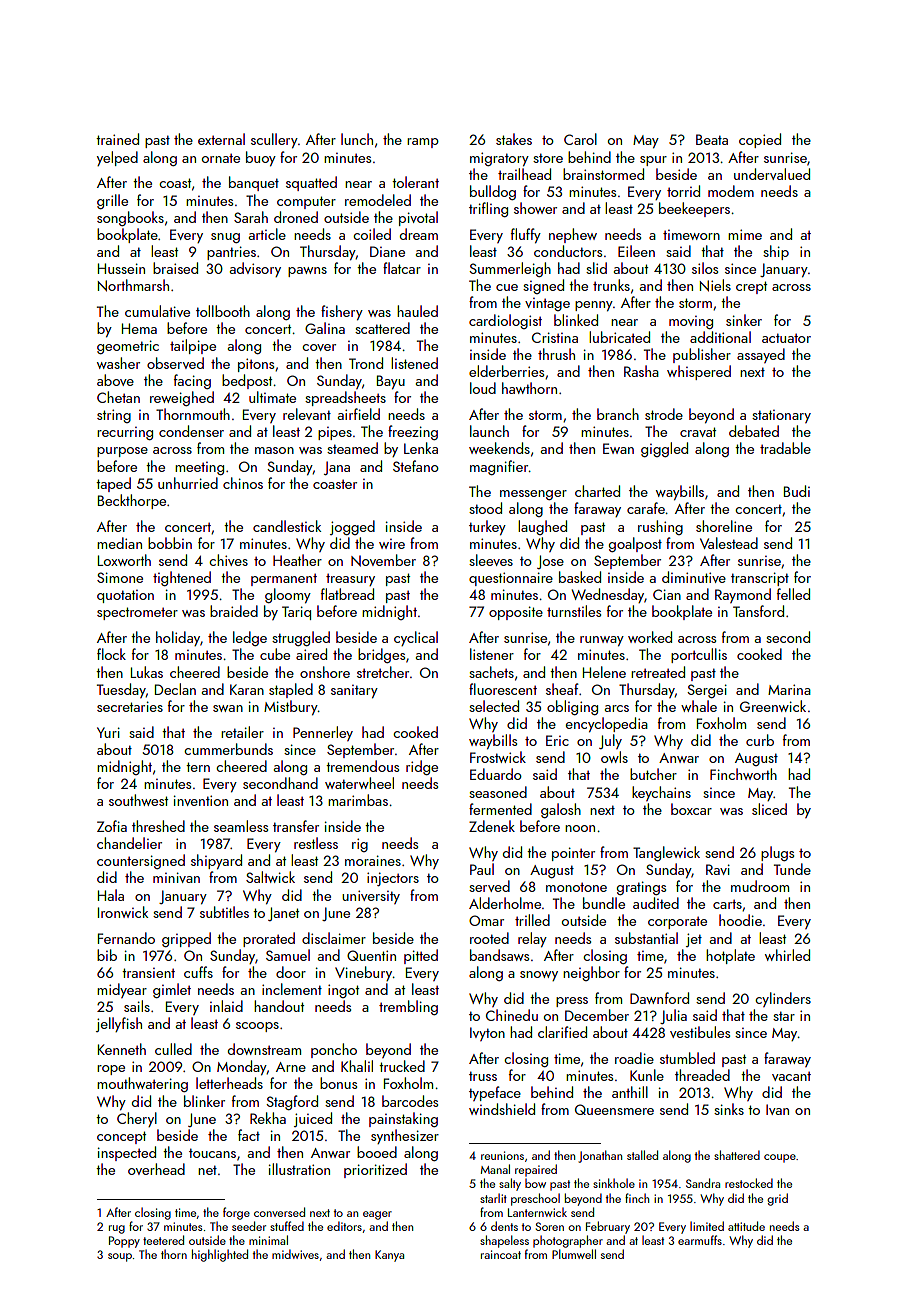 Image resolution: width=908 pixels, height=1316 pixels. Describe the element at coordinates (163, 1240) in the page. I see `teetered` at that location.
